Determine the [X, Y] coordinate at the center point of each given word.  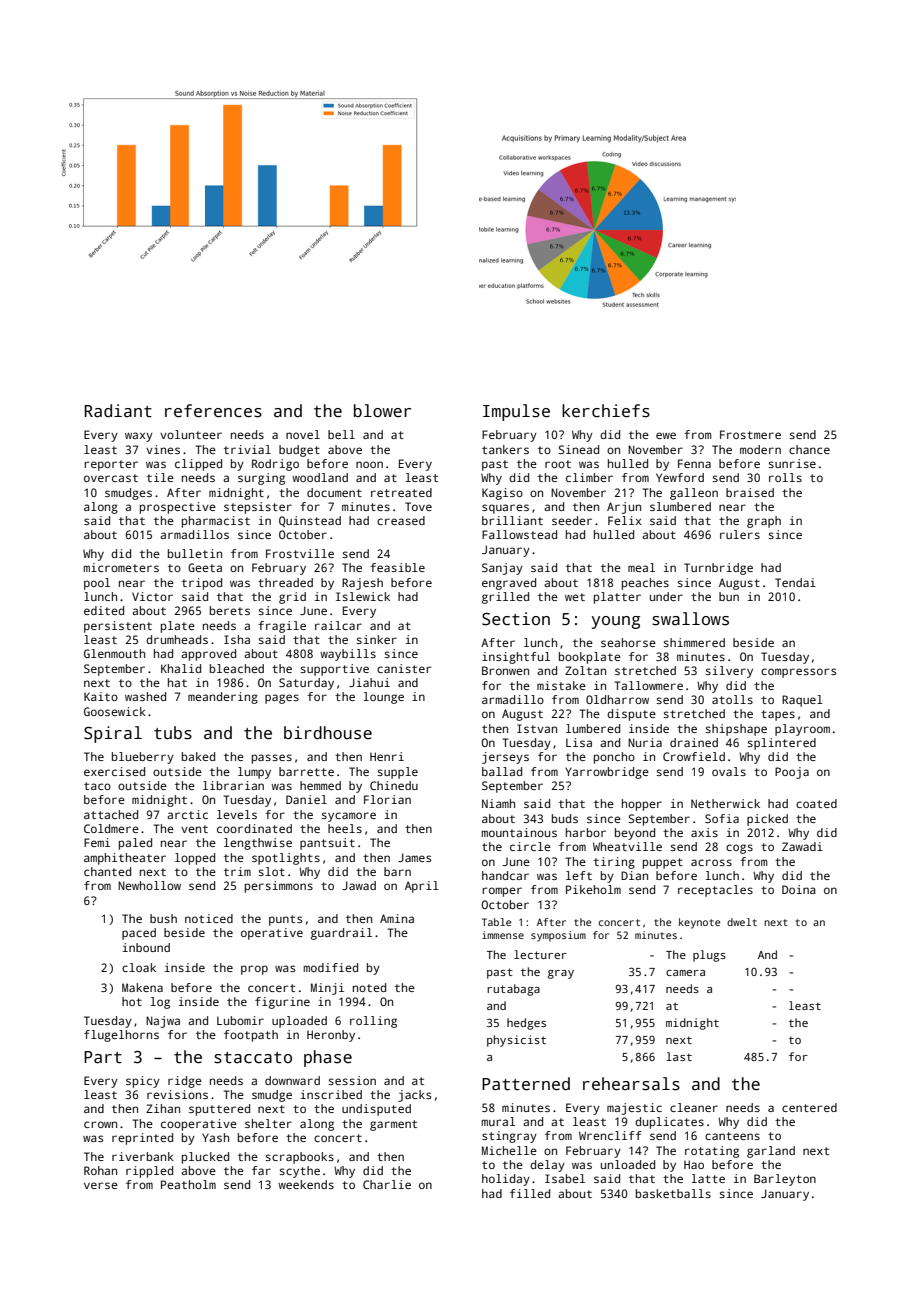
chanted [107, 871]
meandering [223, 698]
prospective [178, 508]
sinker [377, 639]
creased [401, 520]
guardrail [341, 934]
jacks [414, 1096]
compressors [798, 673]
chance [809, 449]
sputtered [219, 1110]
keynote [699, 923]
